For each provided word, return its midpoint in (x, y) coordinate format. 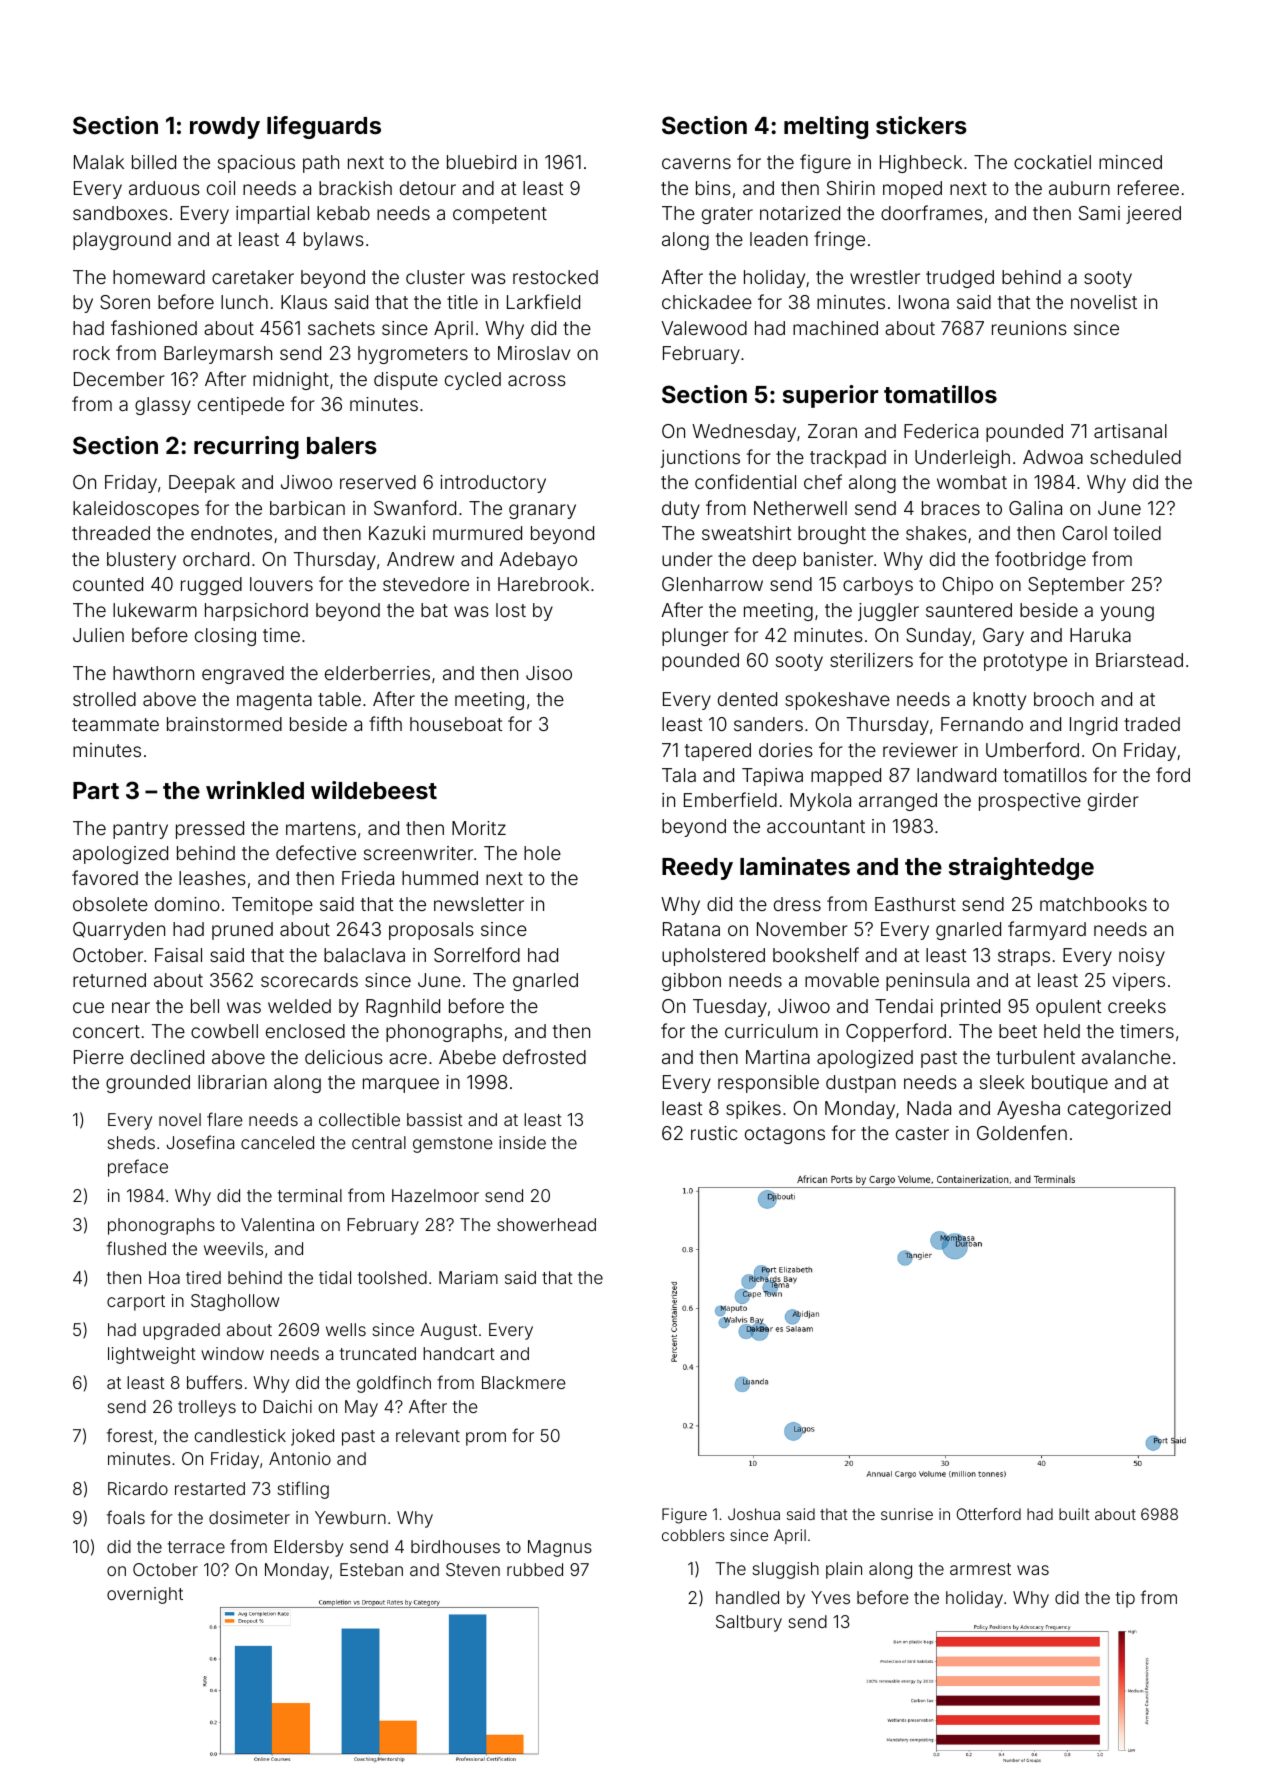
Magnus (560, 1548)
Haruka (1100, 635)
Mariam (468, 1277)
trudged (960, 279)
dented (747, 699)
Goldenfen (1022, 1132)
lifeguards (324, 127)
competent (500, 215)
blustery (141, 561)
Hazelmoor (435, 1195)
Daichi (287, 1406)
